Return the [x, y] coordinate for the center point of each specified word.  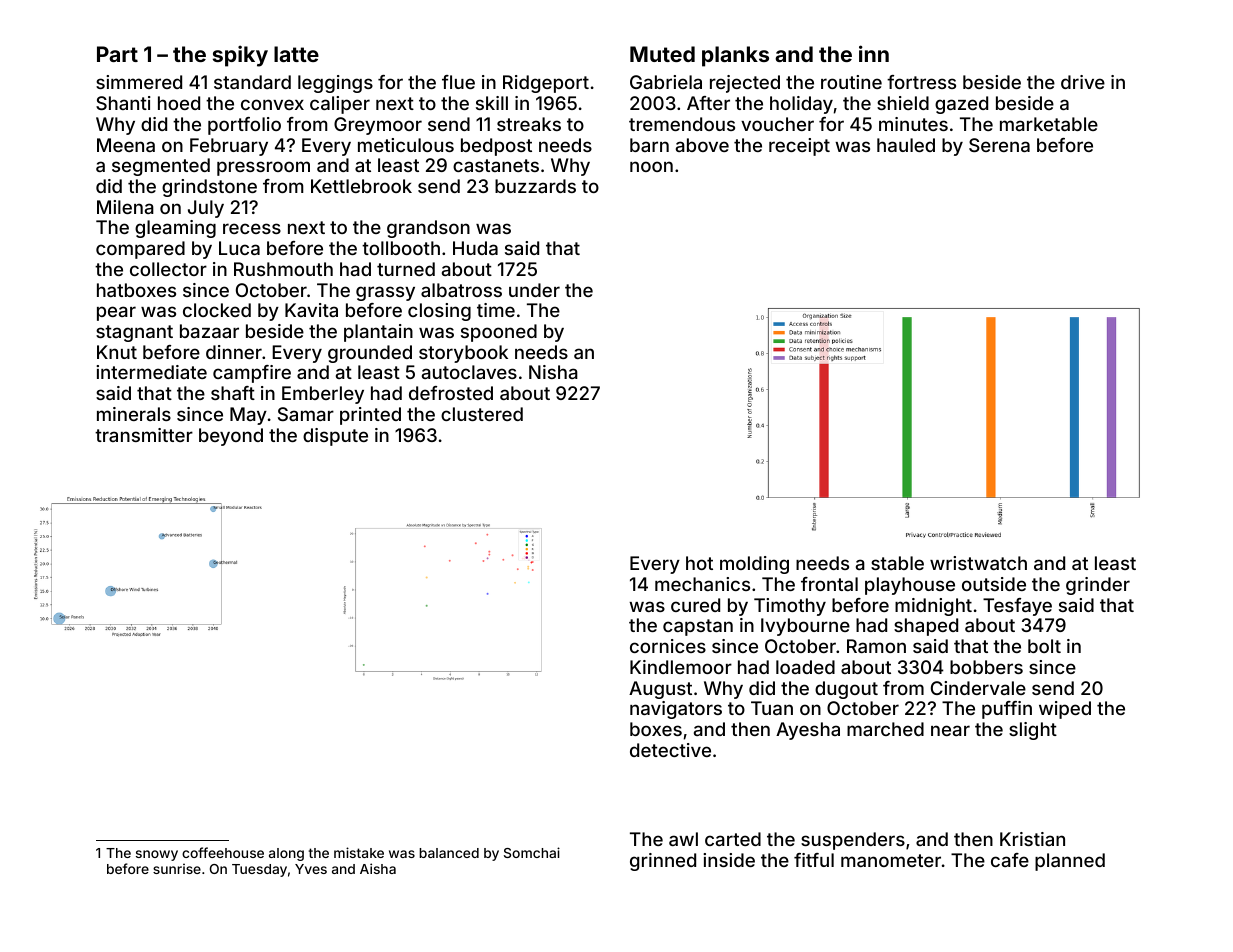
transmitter [144, 435]
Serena [999, 145]
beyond [231, 437]
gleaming [175, 229]
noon [651, 166]
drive [1083, 82]
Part [117, 54]
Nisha [553, 372]
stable [897, 563]
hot [699, 563]
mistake [359, 852]
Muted [662, 54]
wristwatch [978, 563]
